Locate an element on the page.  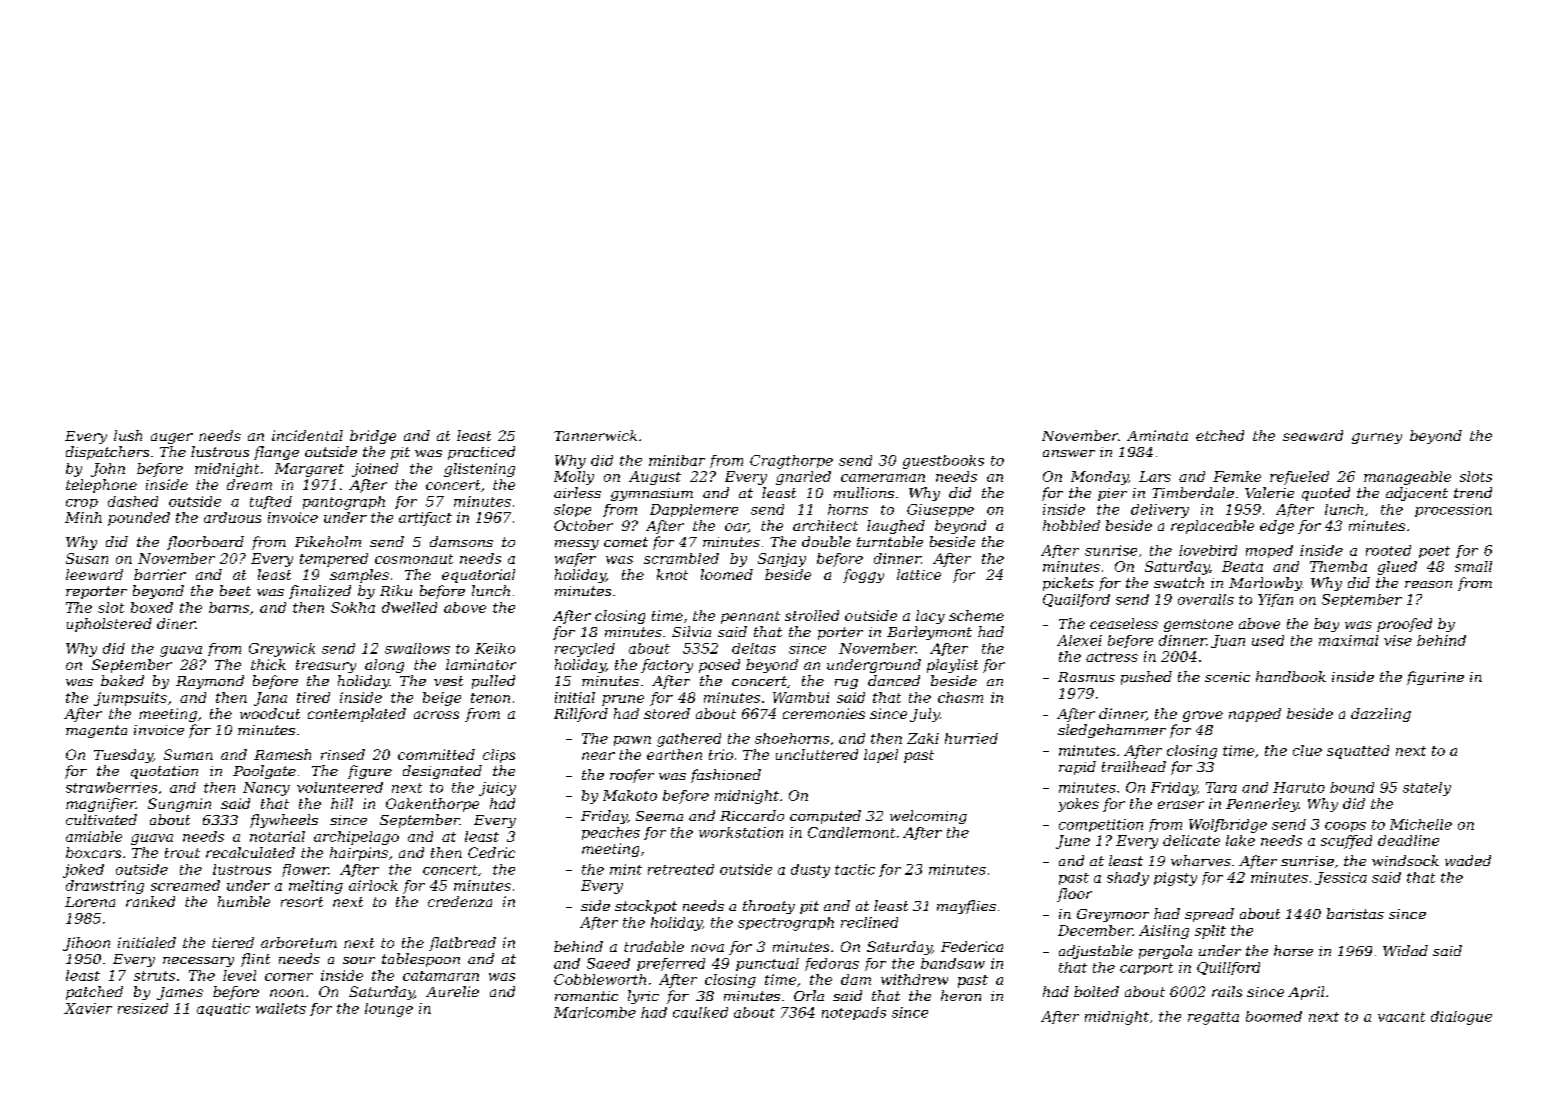
Greywick is located at coordinates (282, 650).
